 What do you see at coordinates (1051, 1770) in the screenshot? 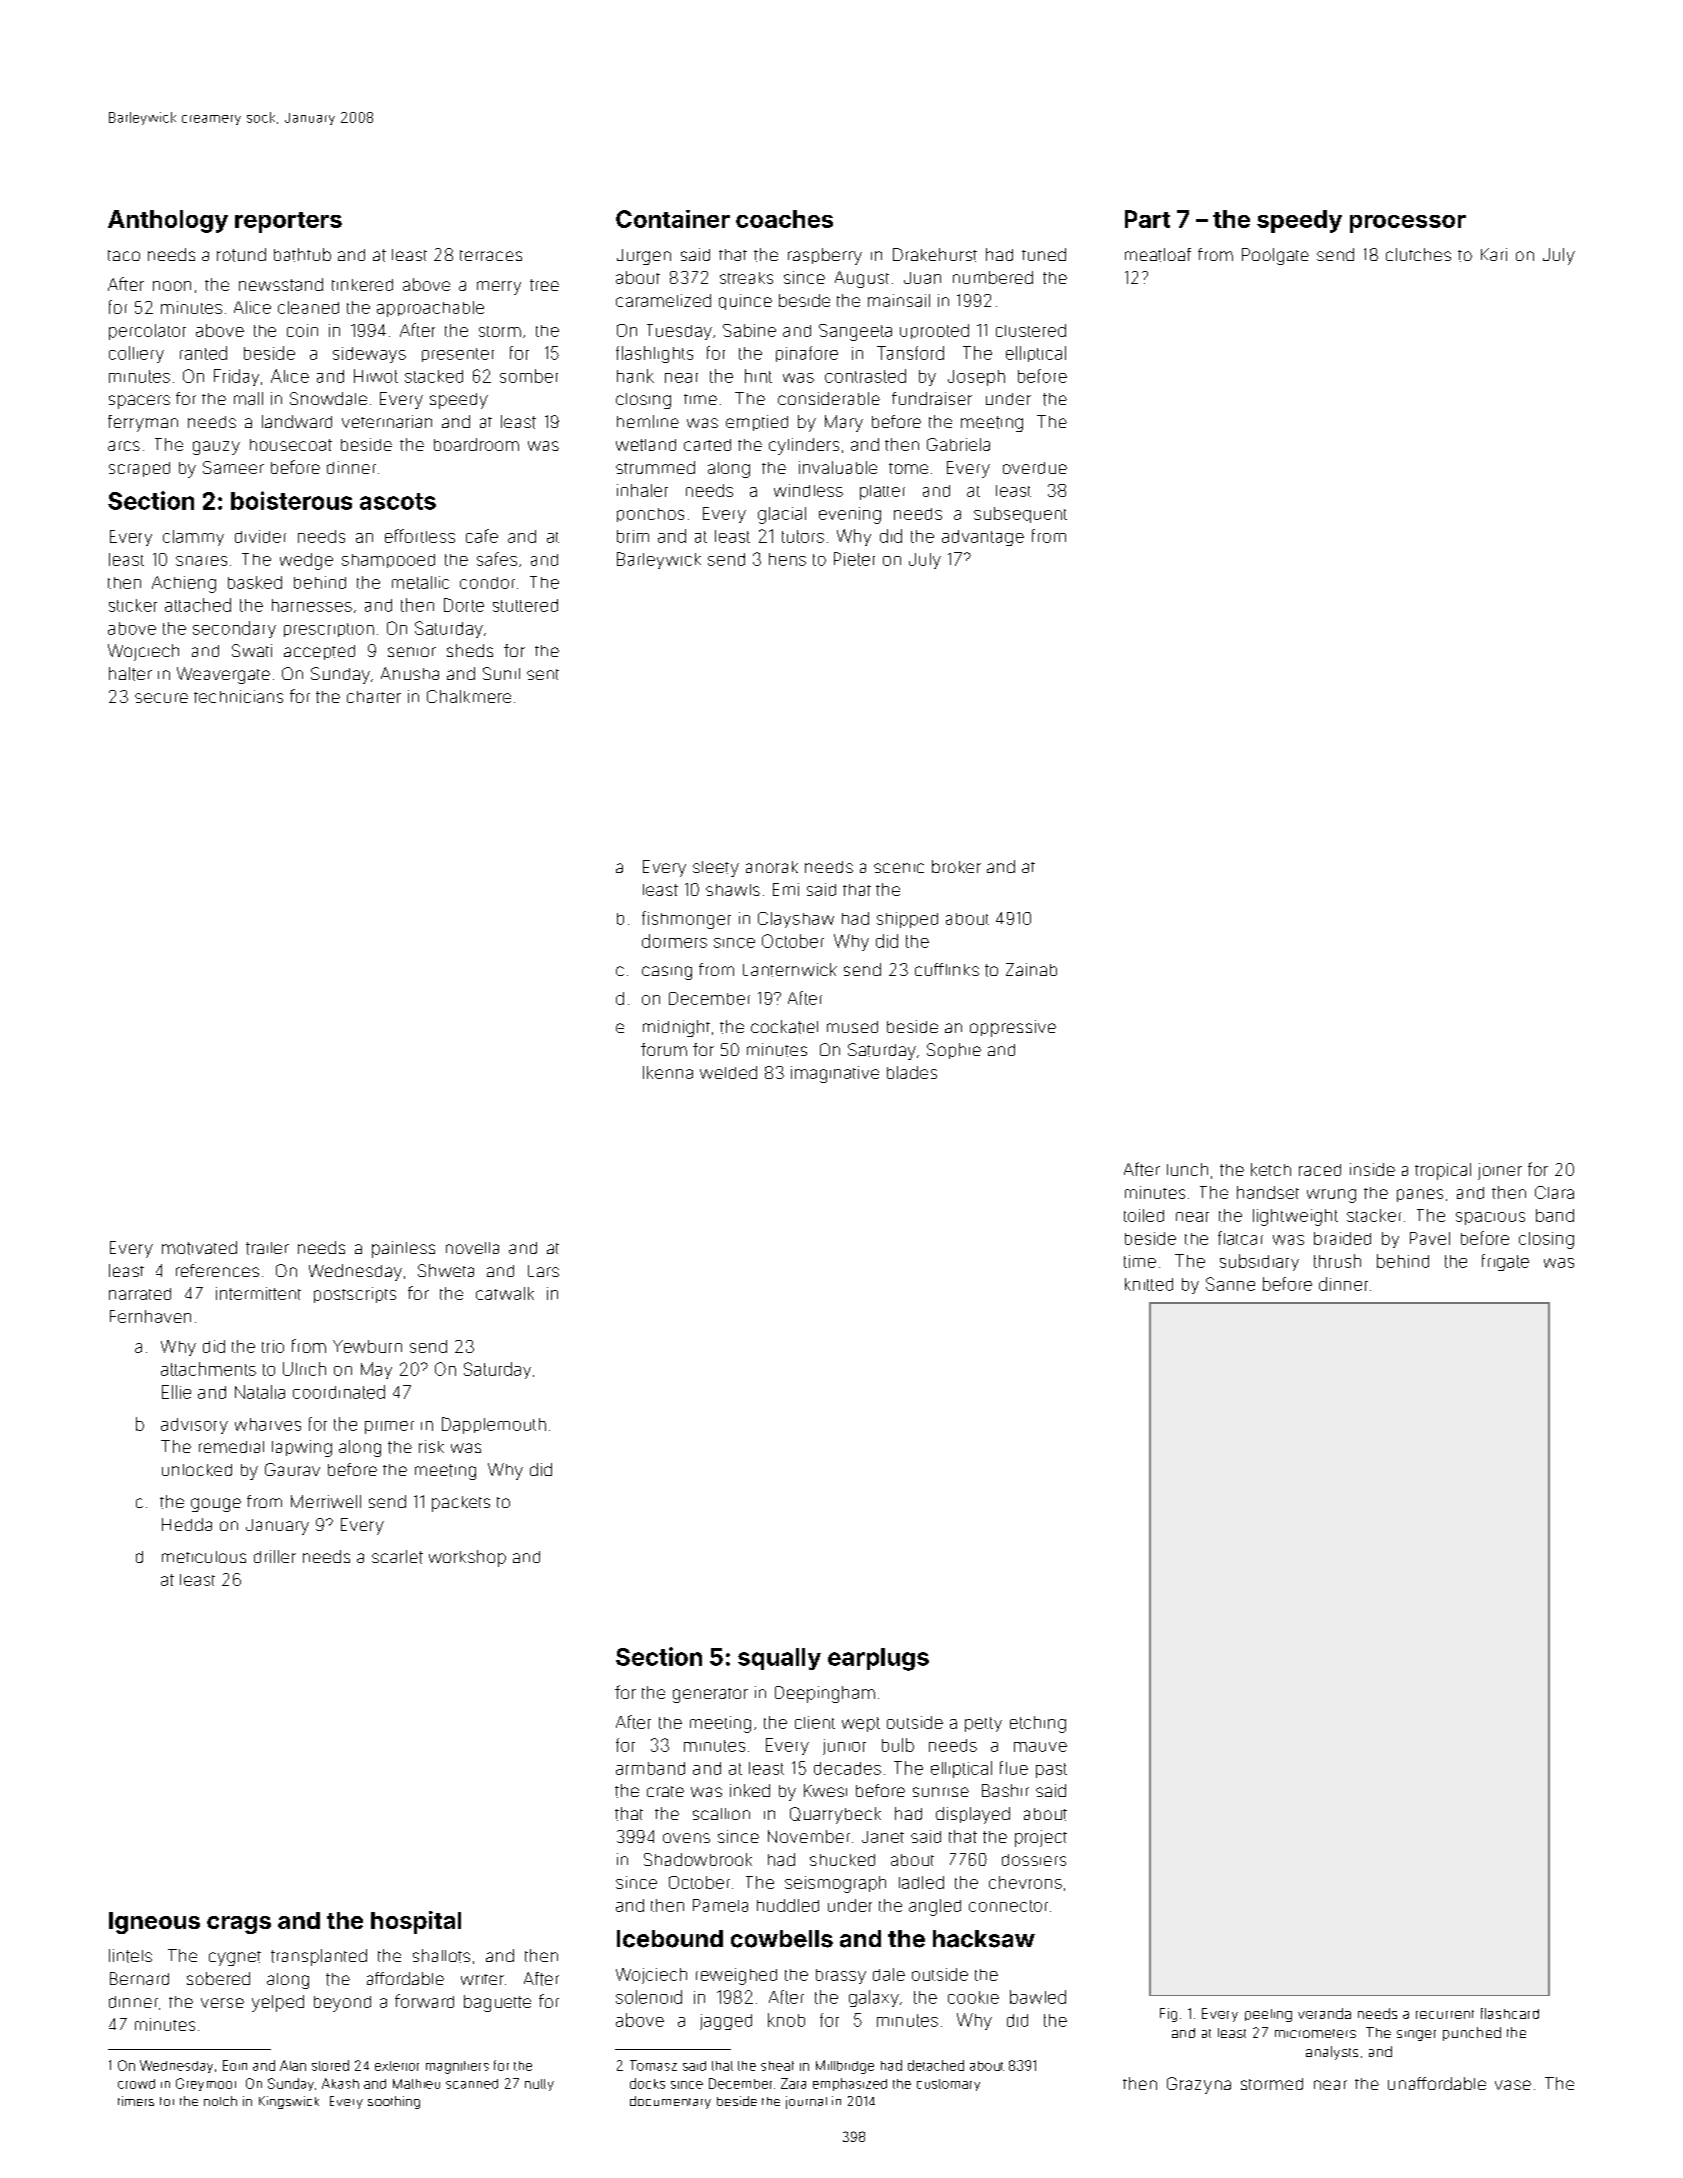
I see `past` at bounding box center [1051, 1770].
